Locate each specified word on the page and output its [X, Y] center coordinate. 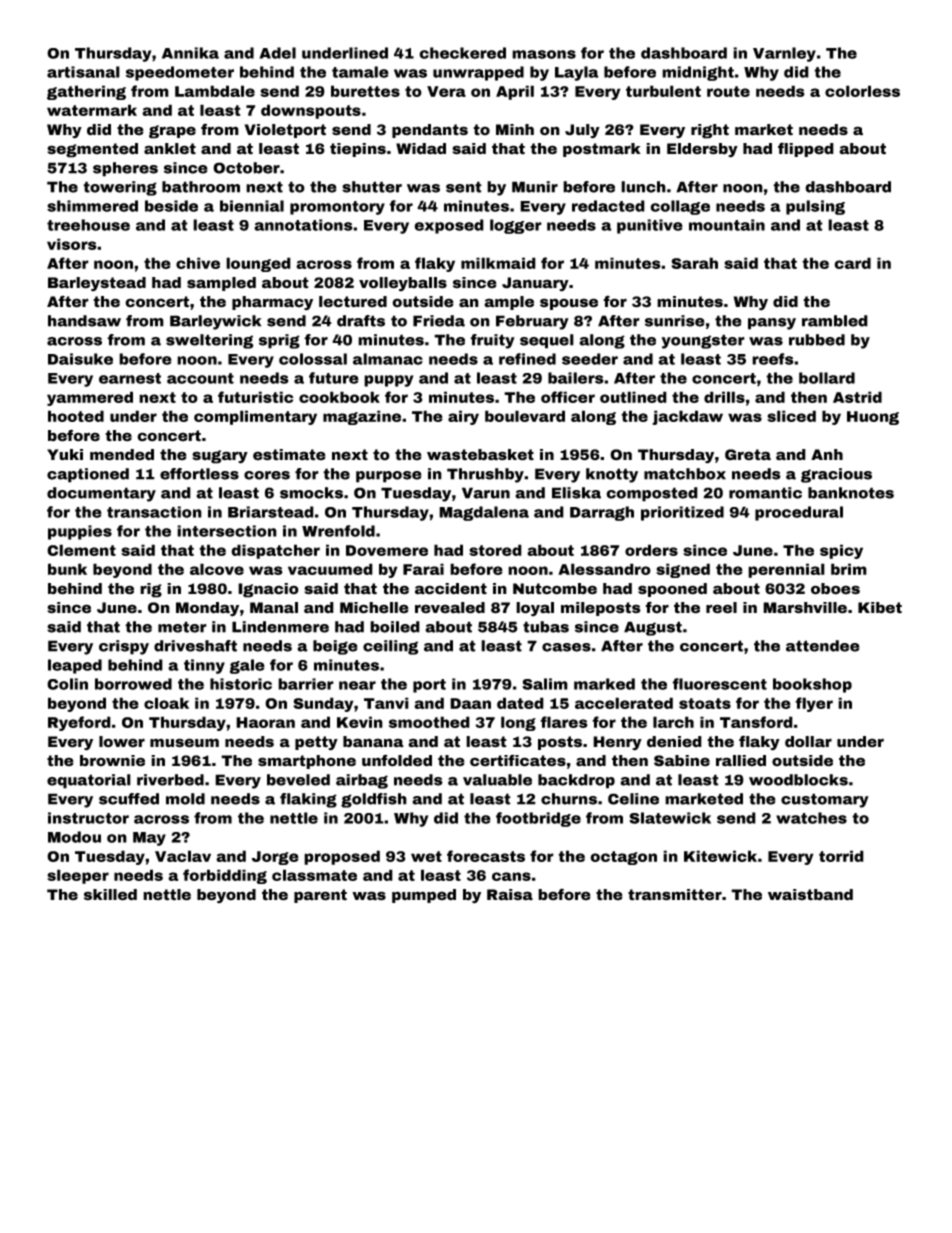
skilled [110, 895]
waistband [810, 895]
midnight [698, 73]
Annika [190, 53]
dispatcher [275, 551]
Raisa [510, 895]
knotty [612, 475]
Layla [577, 73]
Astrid [857, 397]
